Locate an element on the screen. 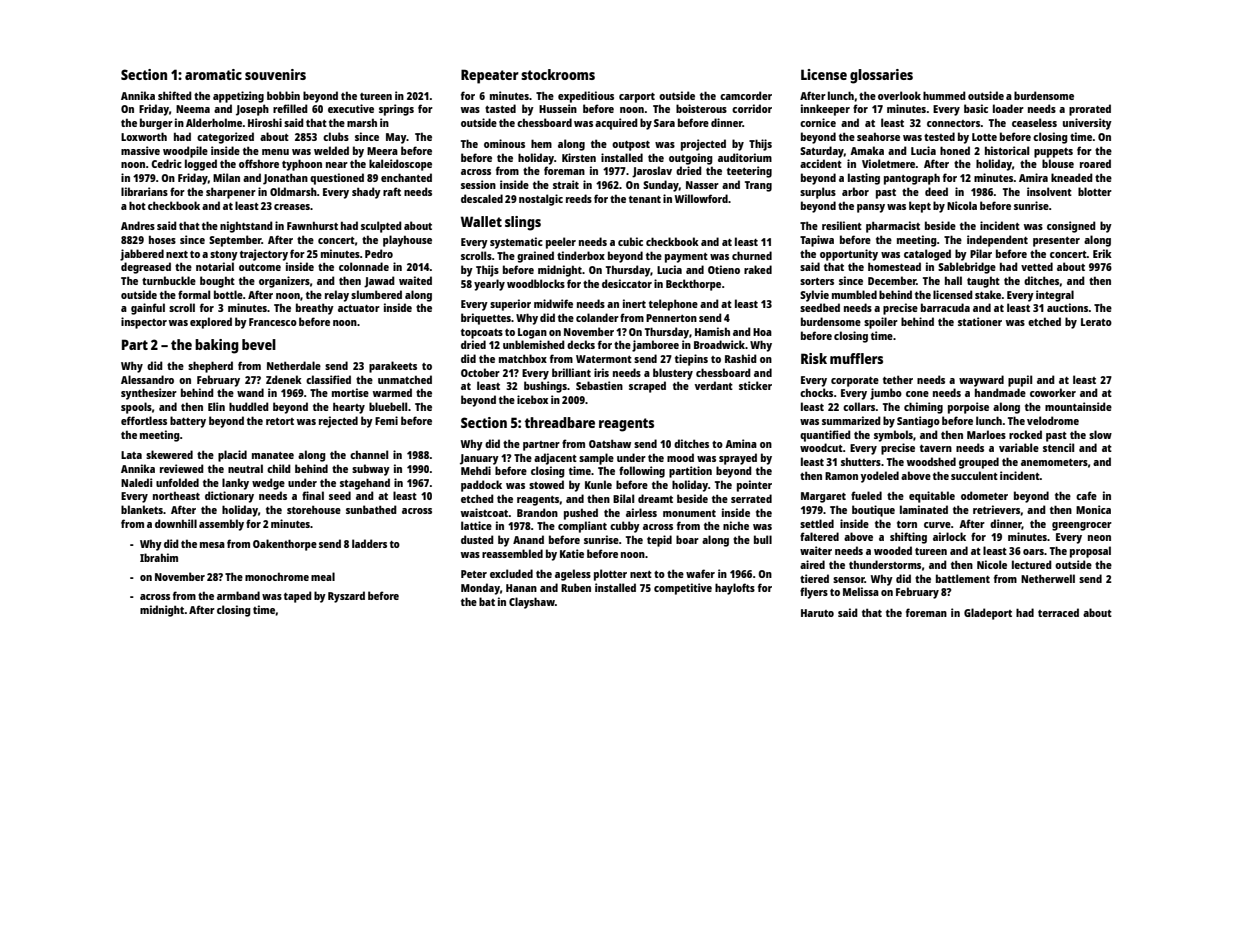 The width and height of the screenshot is (1233, 952). fueled is located at coordinates (866, 495).
